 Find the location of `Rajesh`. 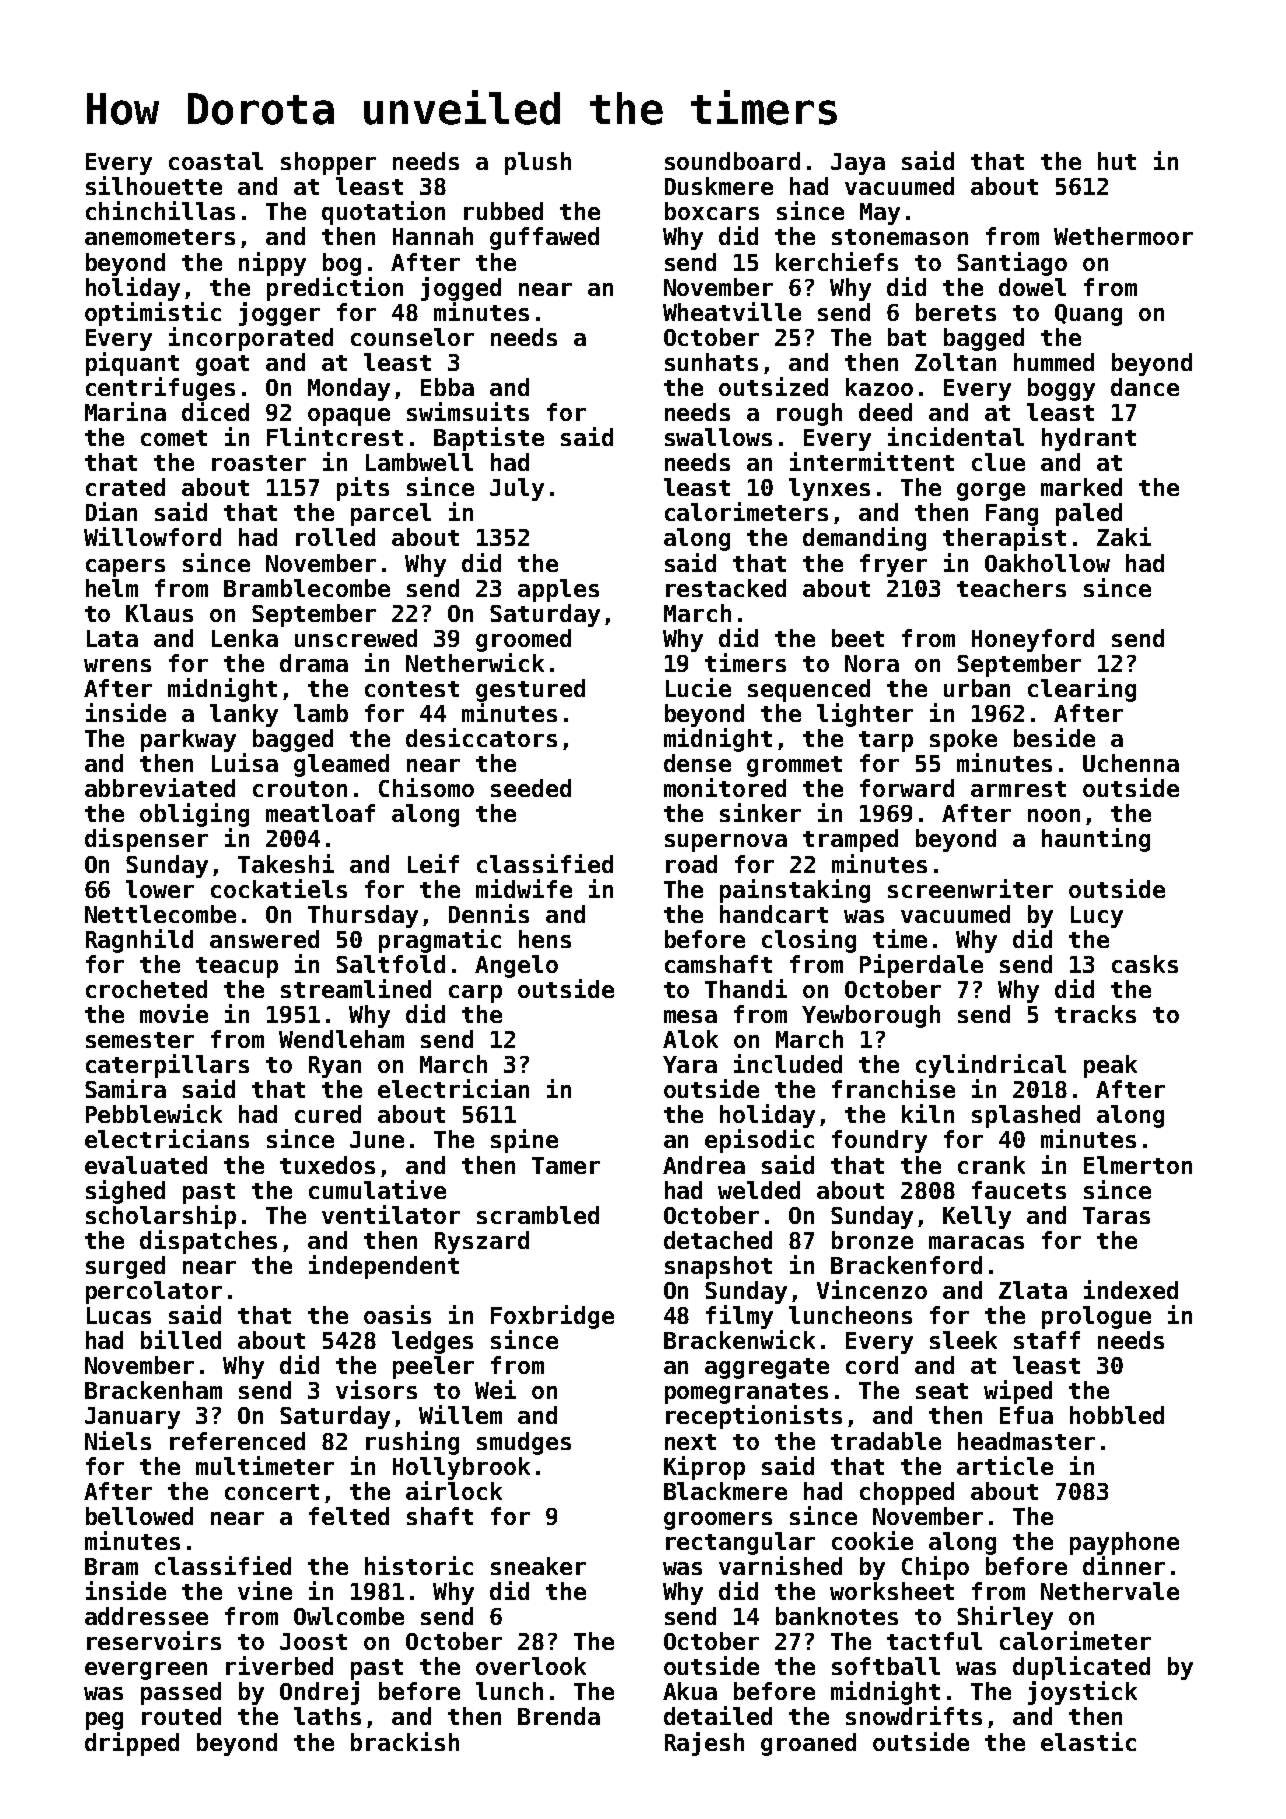

Rajesh is located at coordinates (704, 1744).
